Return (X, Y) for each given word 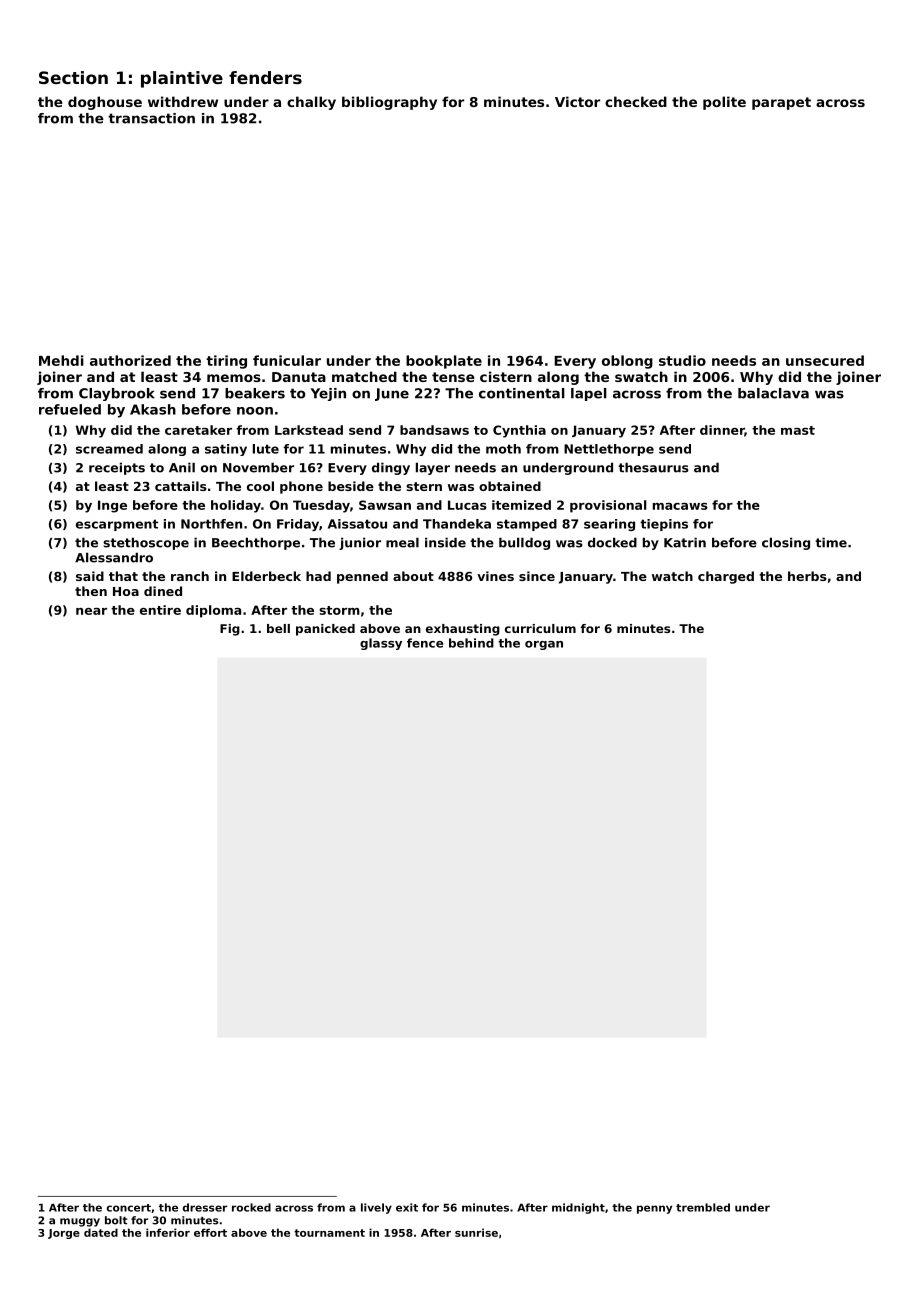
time (831, 542)
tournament (329, 1233)
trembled (703, 1207)
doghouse (105, 103)
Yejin (328, 394)
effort (210, 1232)
